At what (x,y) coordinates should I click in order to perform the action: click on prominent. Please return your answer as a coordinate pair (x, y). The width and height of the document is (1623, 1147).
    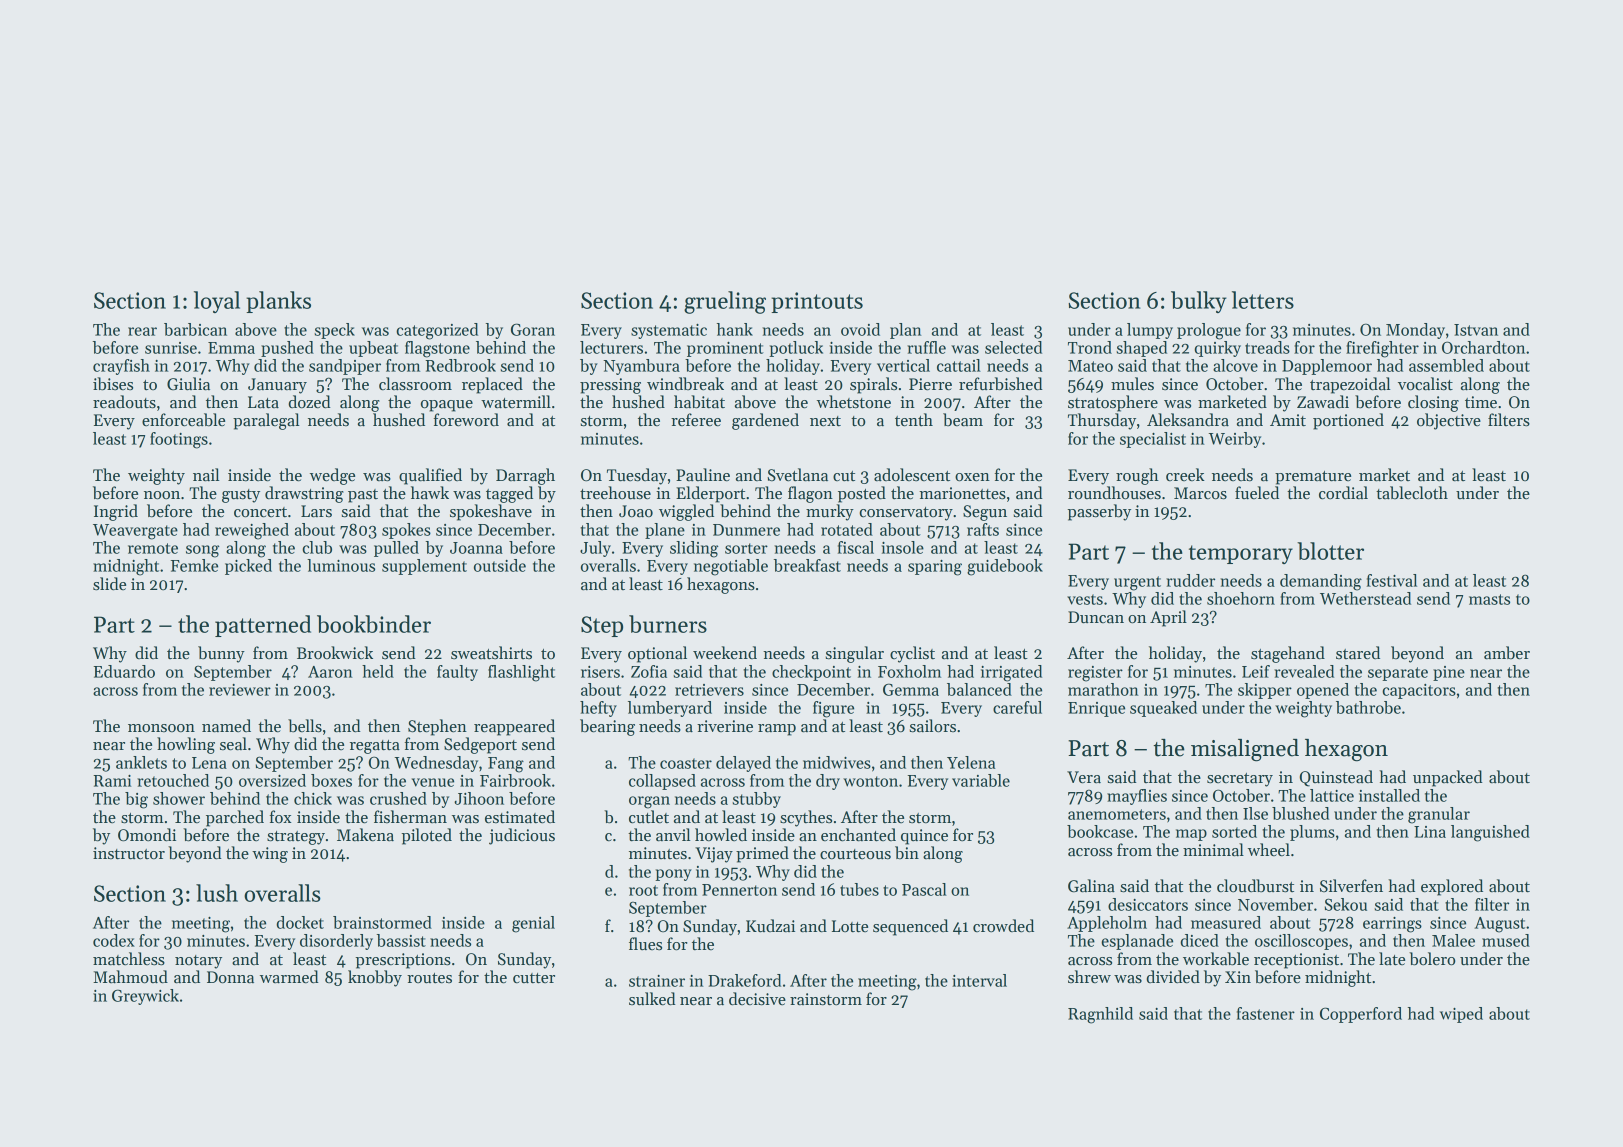
    Looking at the image, I should click on (725, 349).
